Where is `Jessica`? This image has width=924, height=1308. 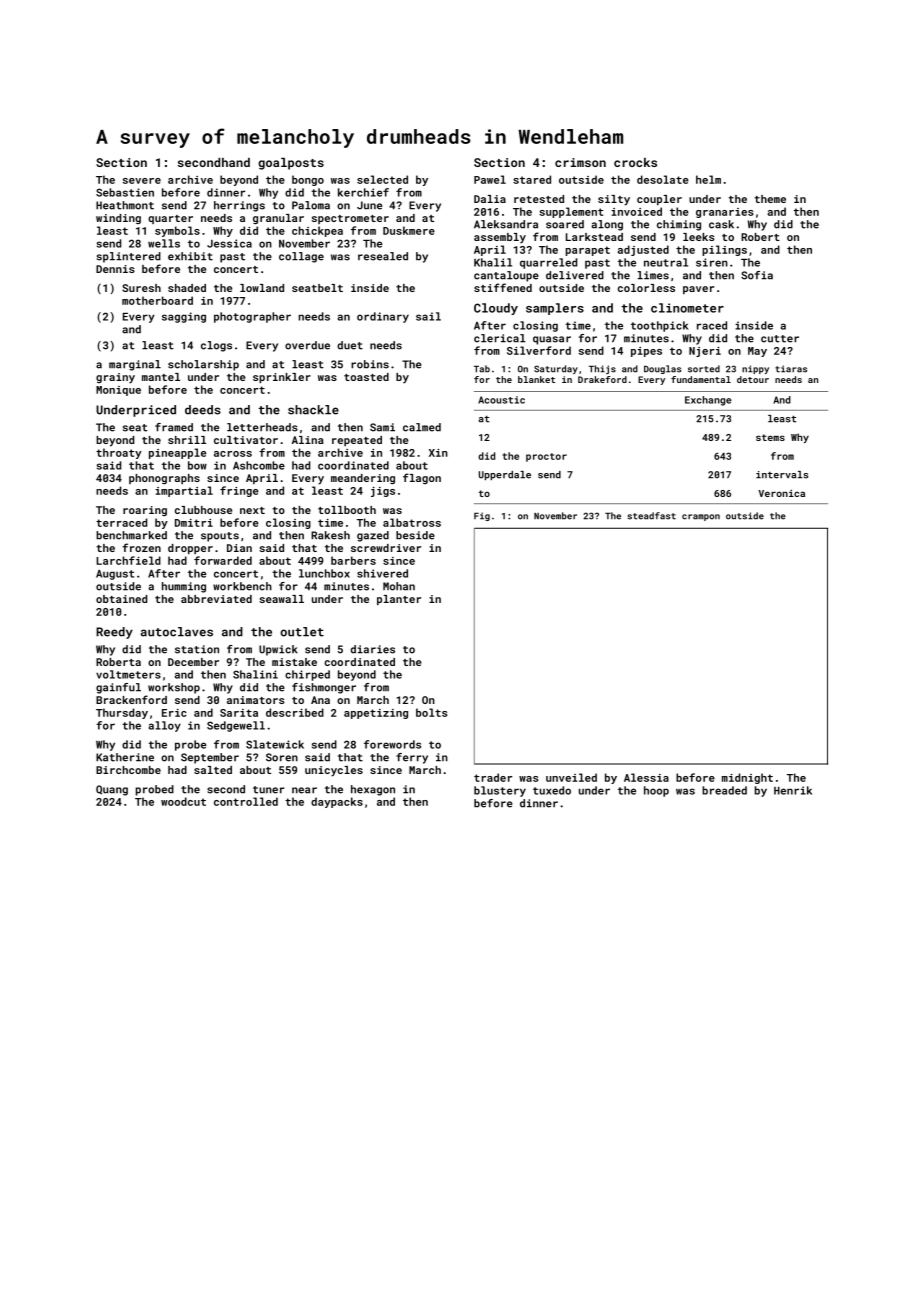
Jessica is located at coordinates (229, 243).
